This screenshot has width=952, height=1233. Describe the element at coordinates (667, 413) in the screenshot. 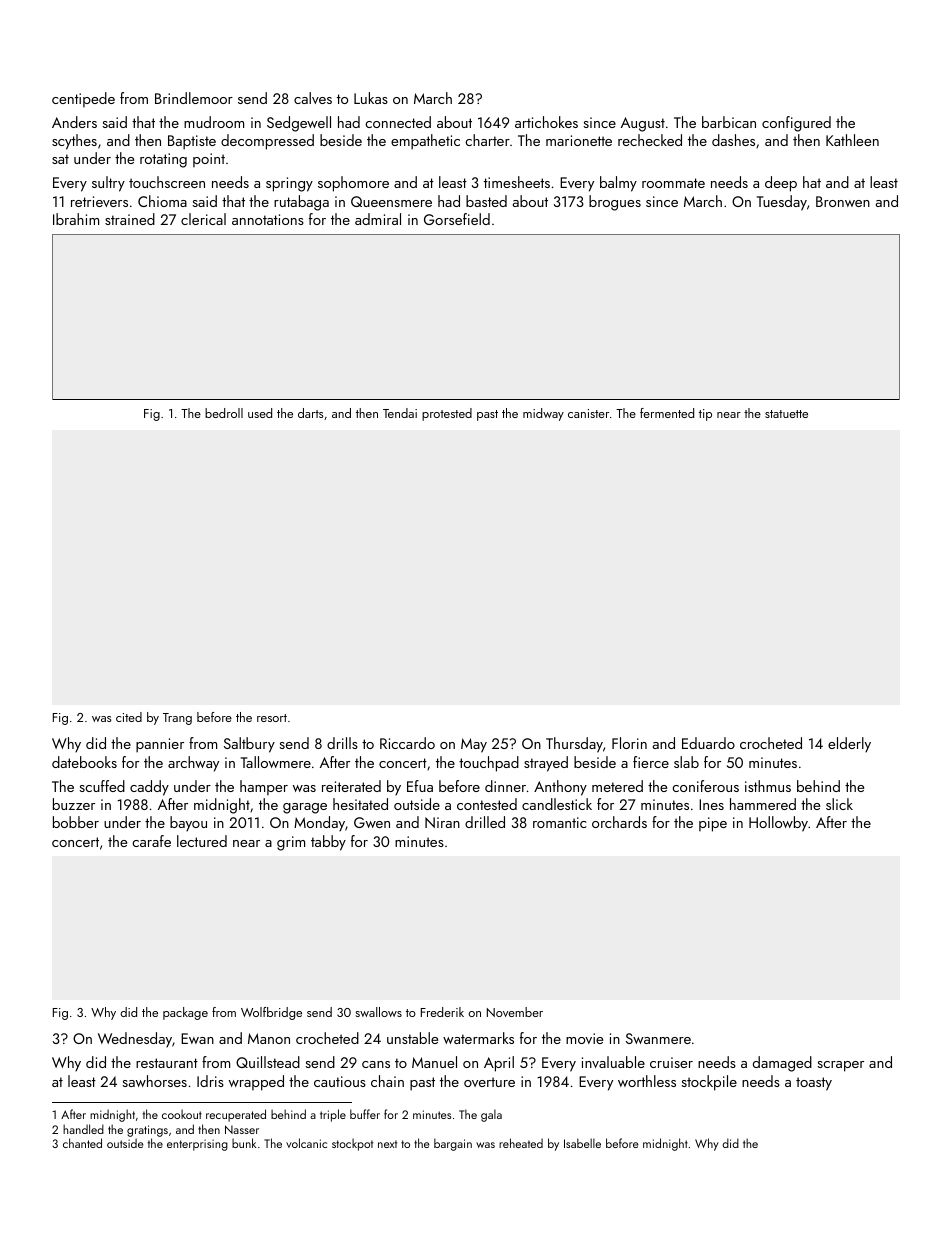

I see `fermented` at that location.
